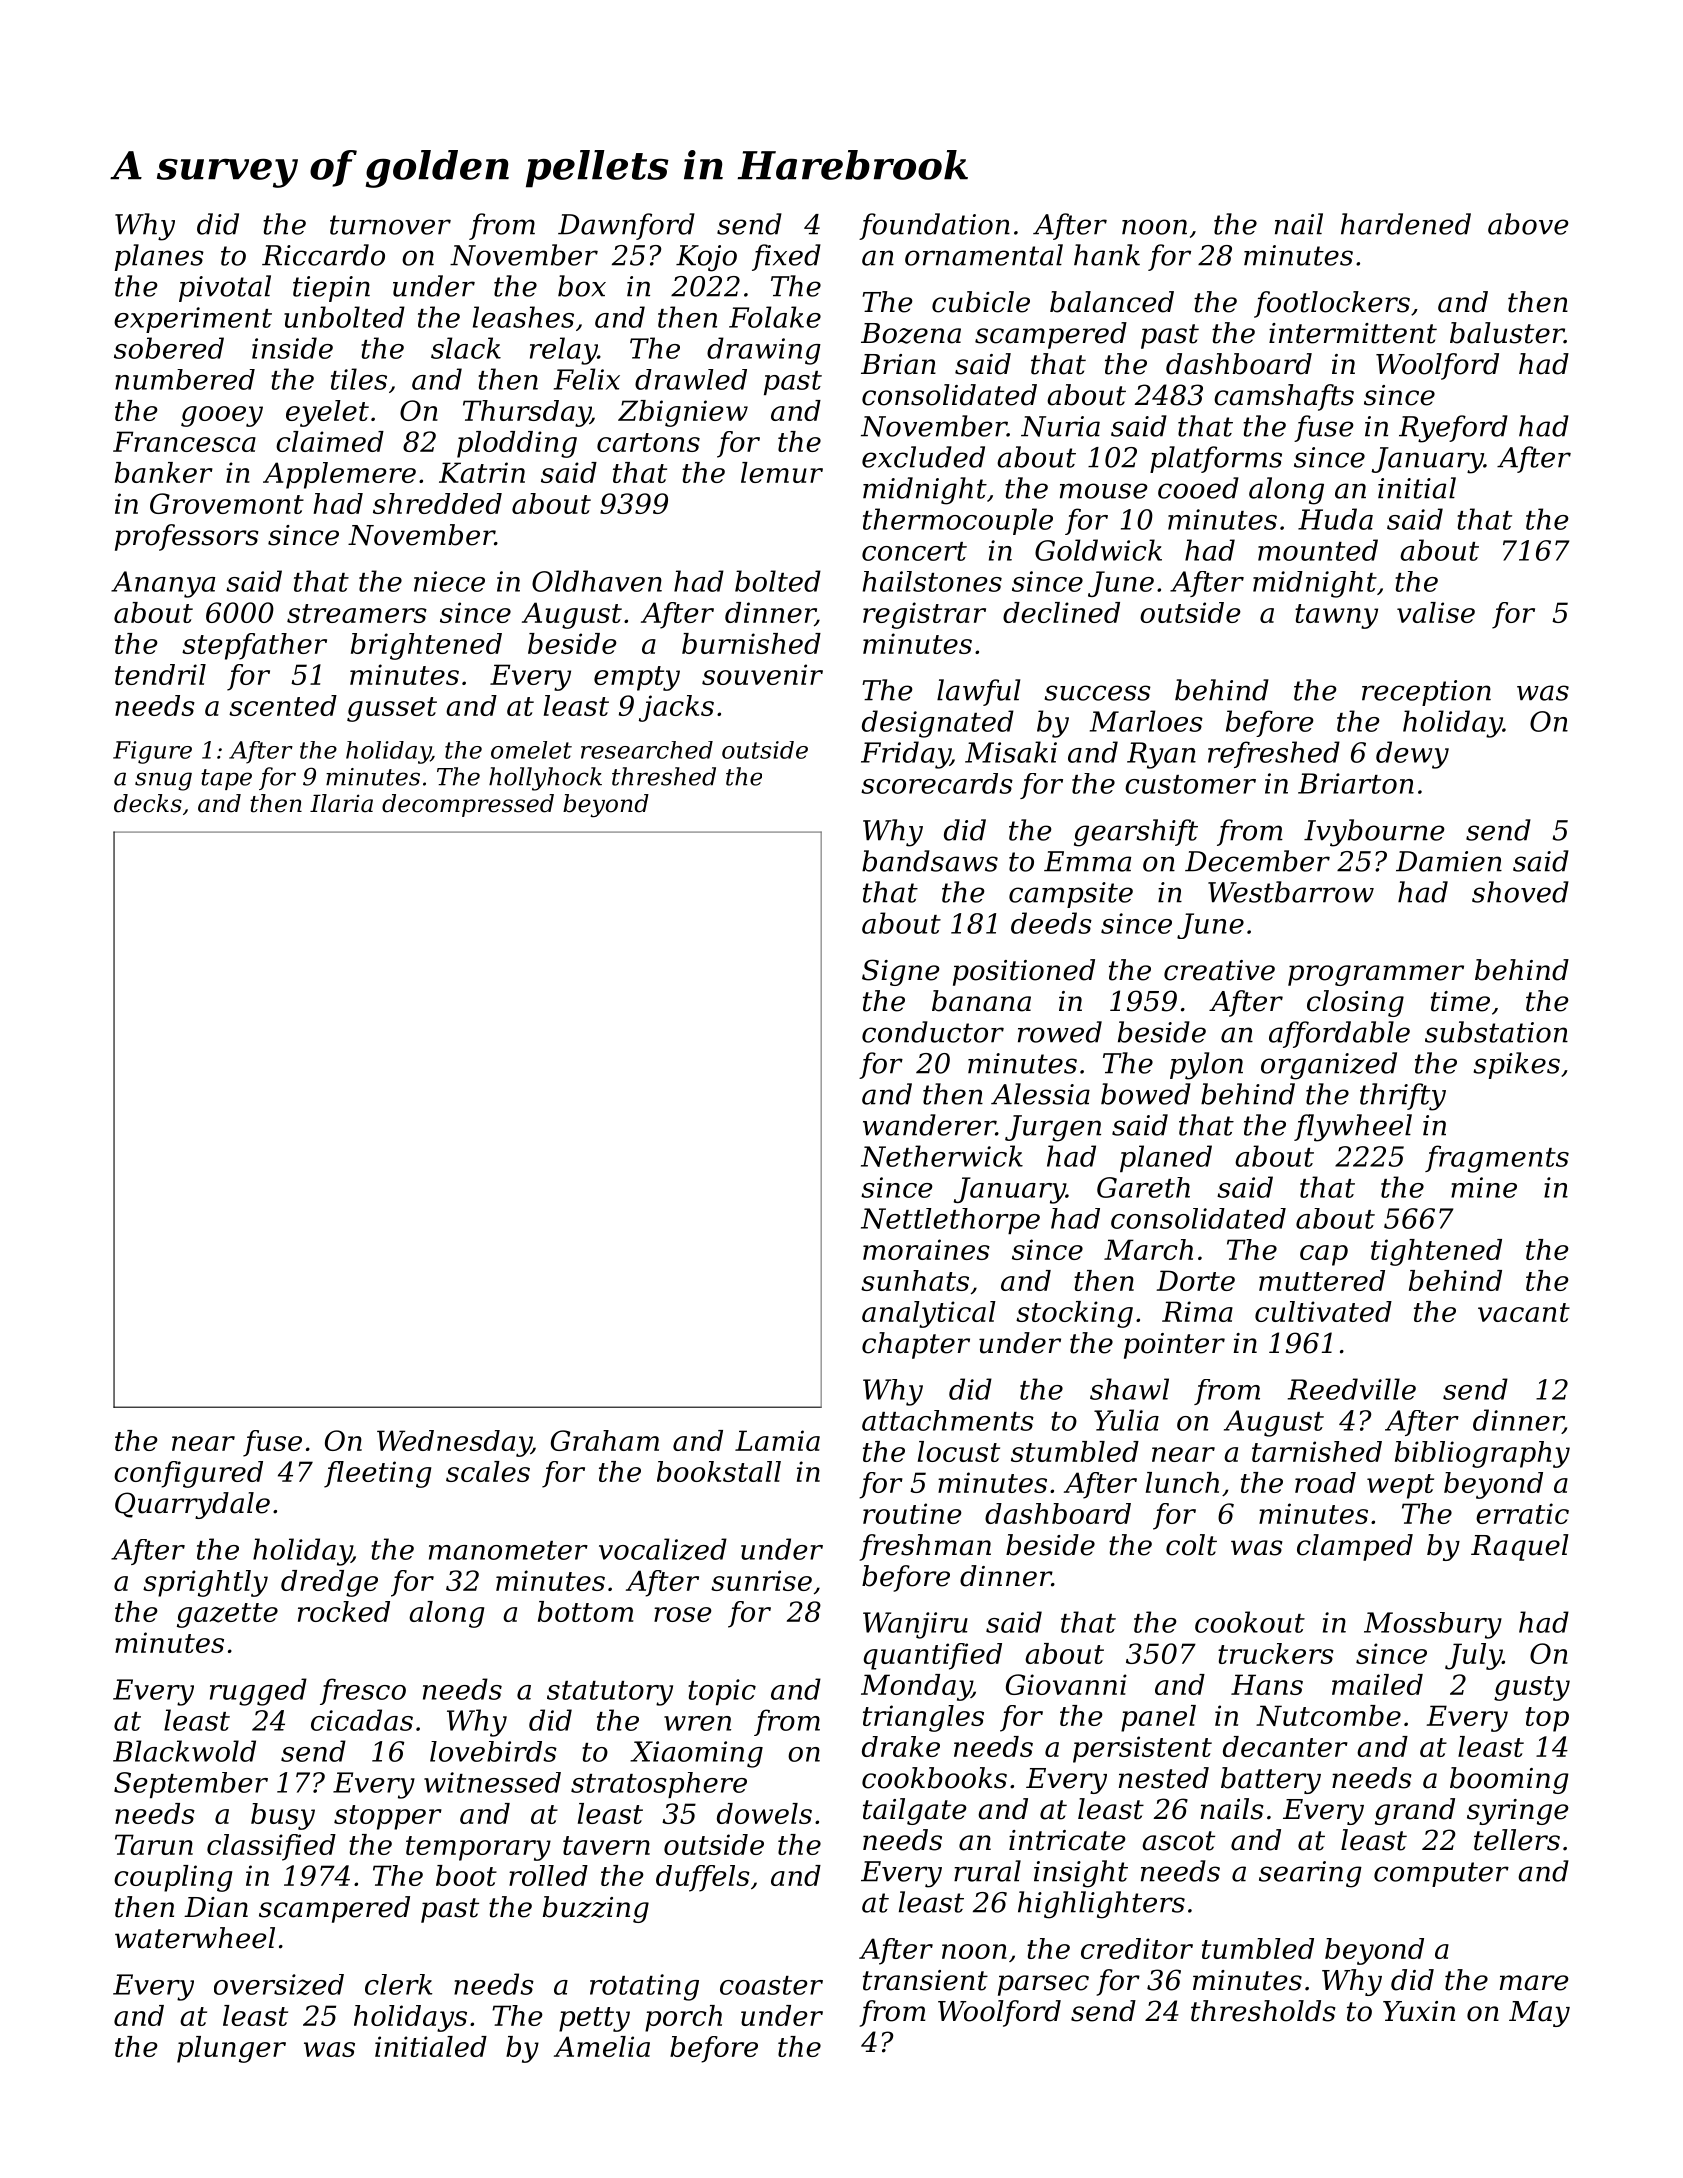  I want to click on fixed, so click(786, 257).
